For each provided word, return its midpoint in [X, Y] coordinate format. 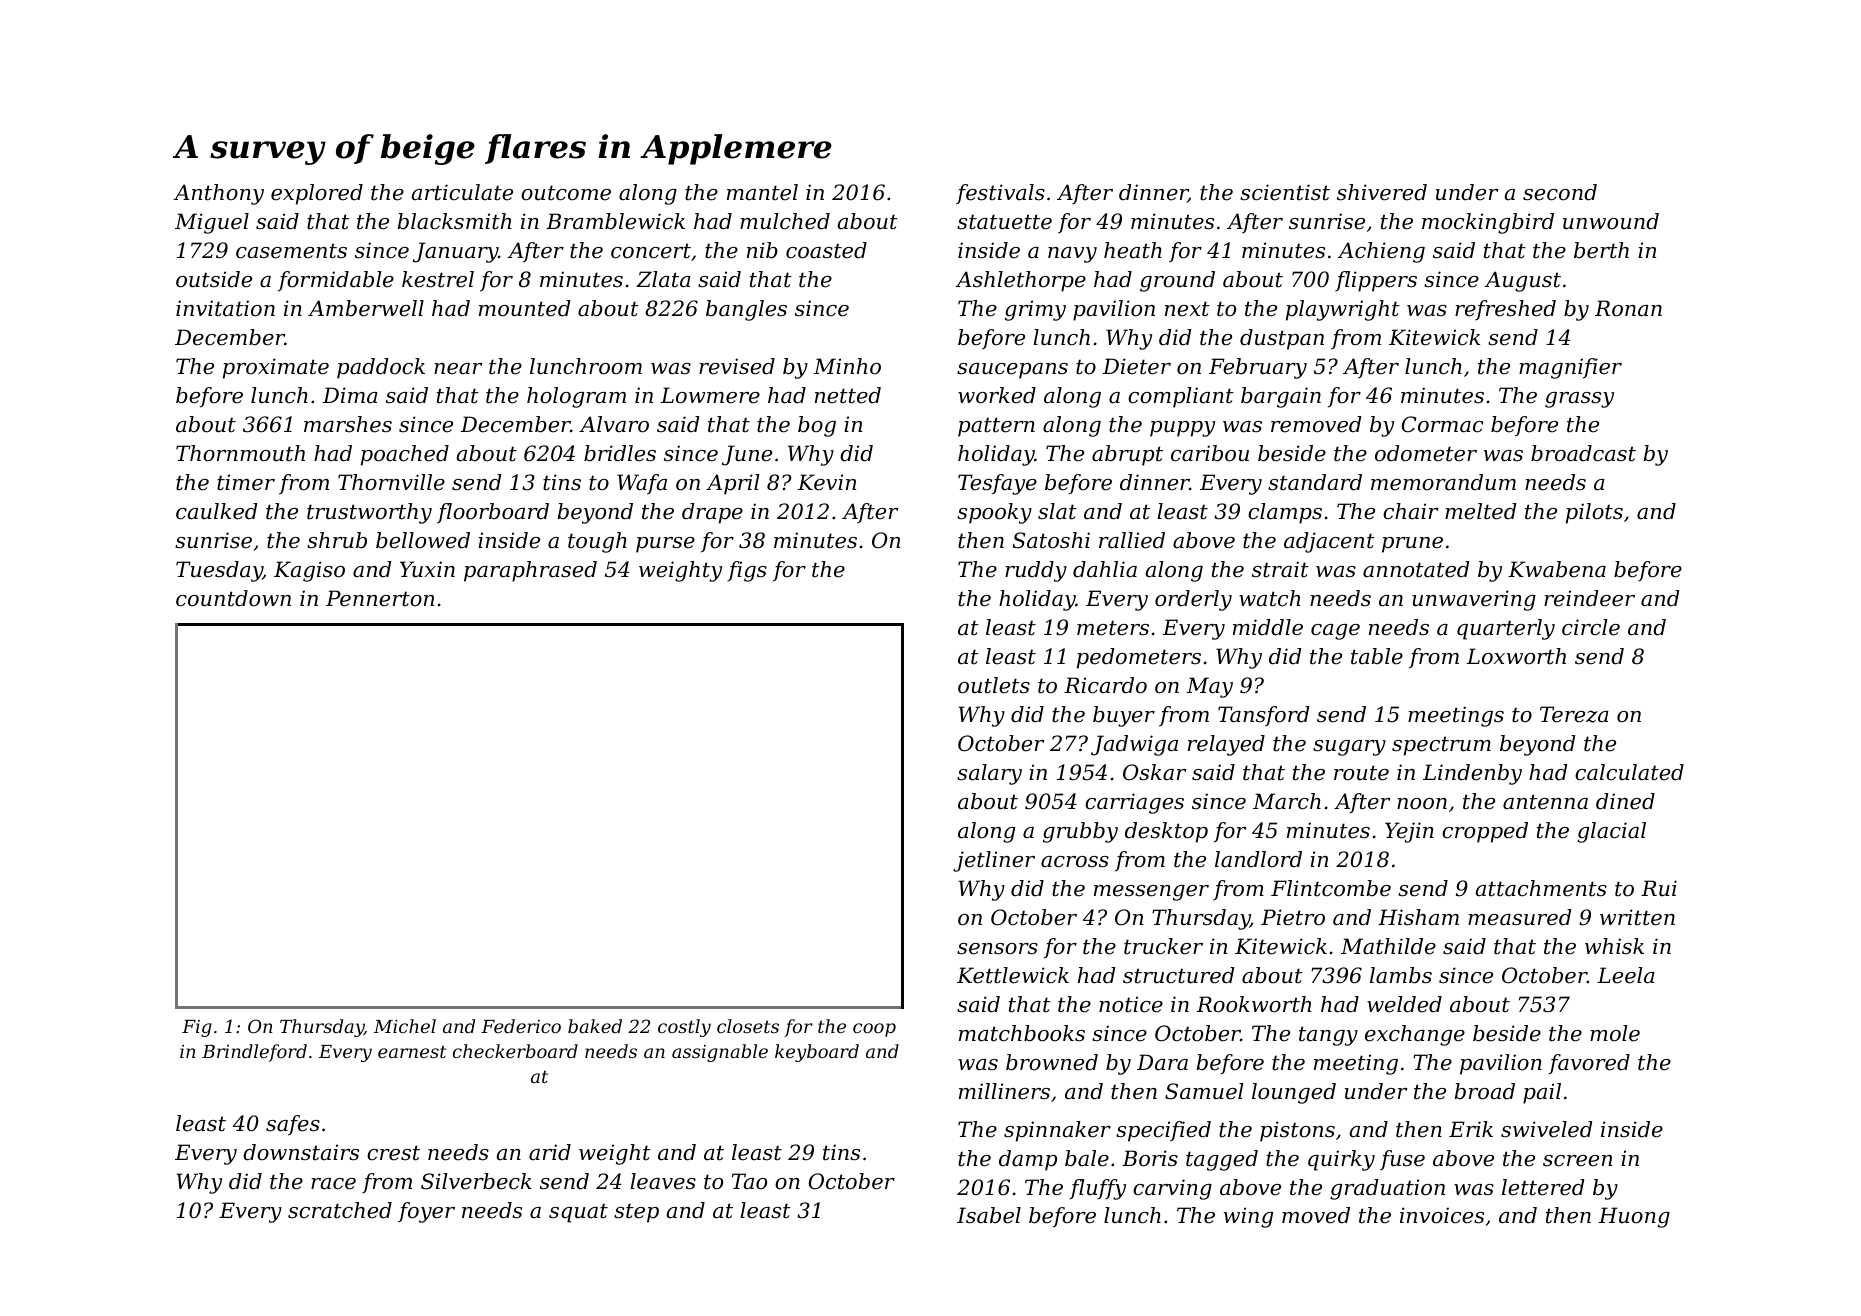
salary [989, 774]
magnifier [1570, 368]
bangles [746, 310]
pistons [1297, 1131]
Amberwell [366, 308]
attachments [1541, 888]
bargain [1281, 397]
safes [293, 1125]
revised [737, 366]
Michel [405, 1026]
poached [405, 455]
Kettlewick [1013, 975]
